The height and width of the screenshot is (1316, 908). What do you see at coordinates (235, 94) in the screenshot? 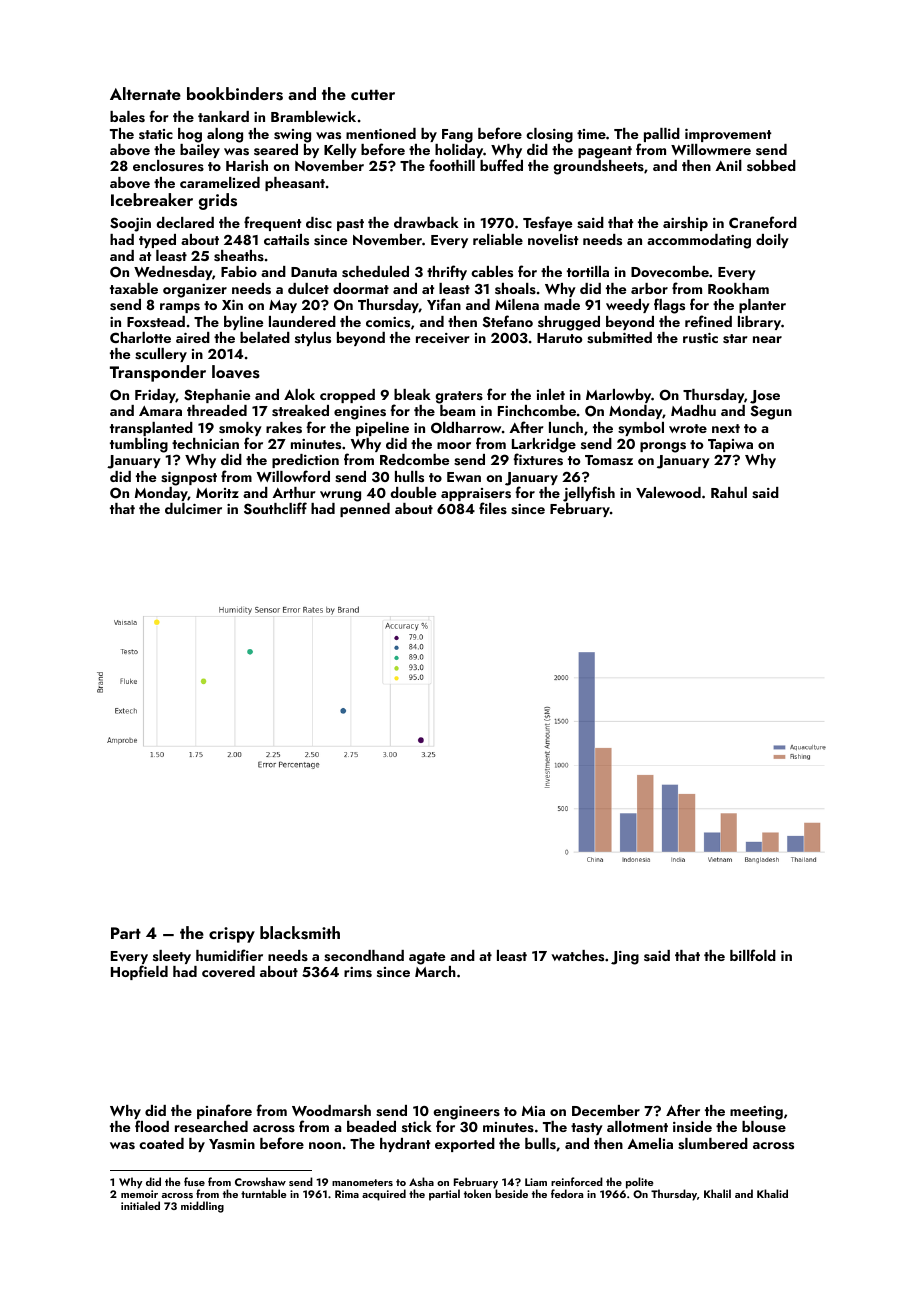
I see `bookbinders` at bounding box center [235, 94].
